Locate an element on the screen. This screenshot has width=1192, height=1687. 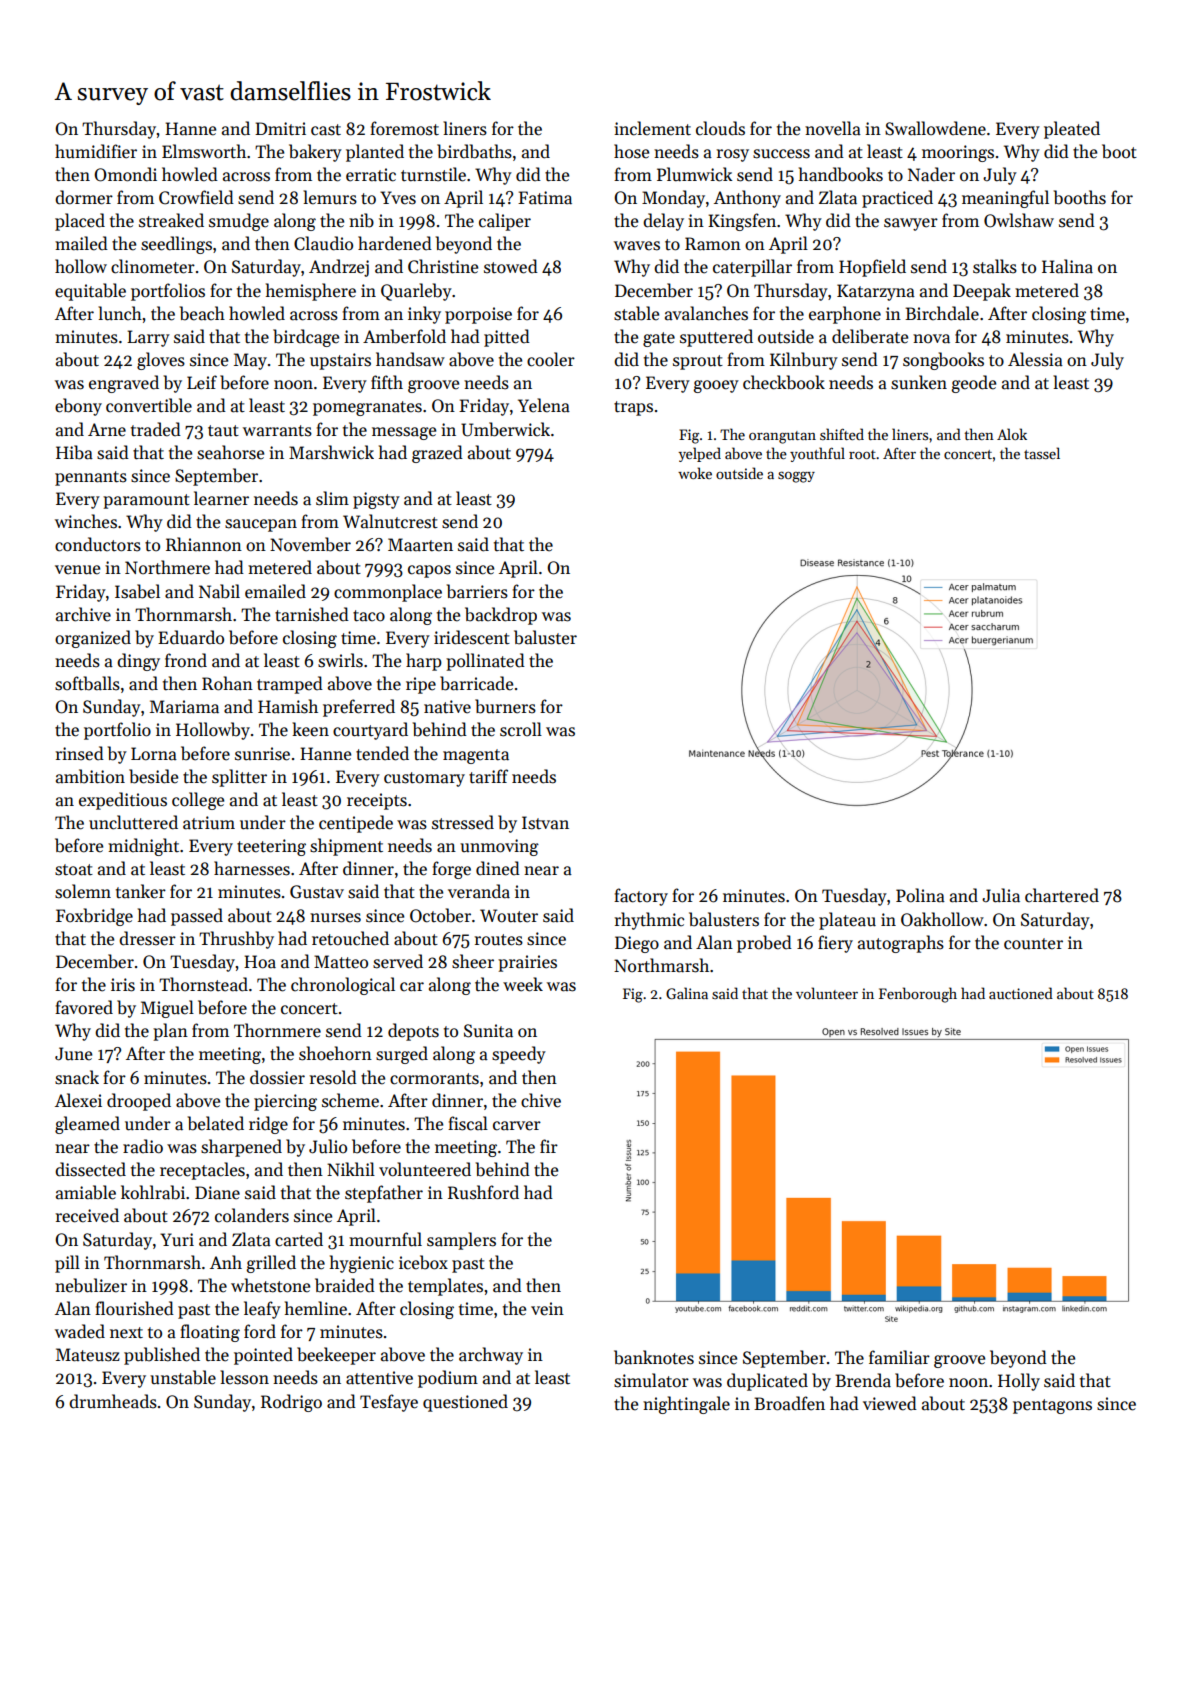
waves is located at coordinates (637, 246).
